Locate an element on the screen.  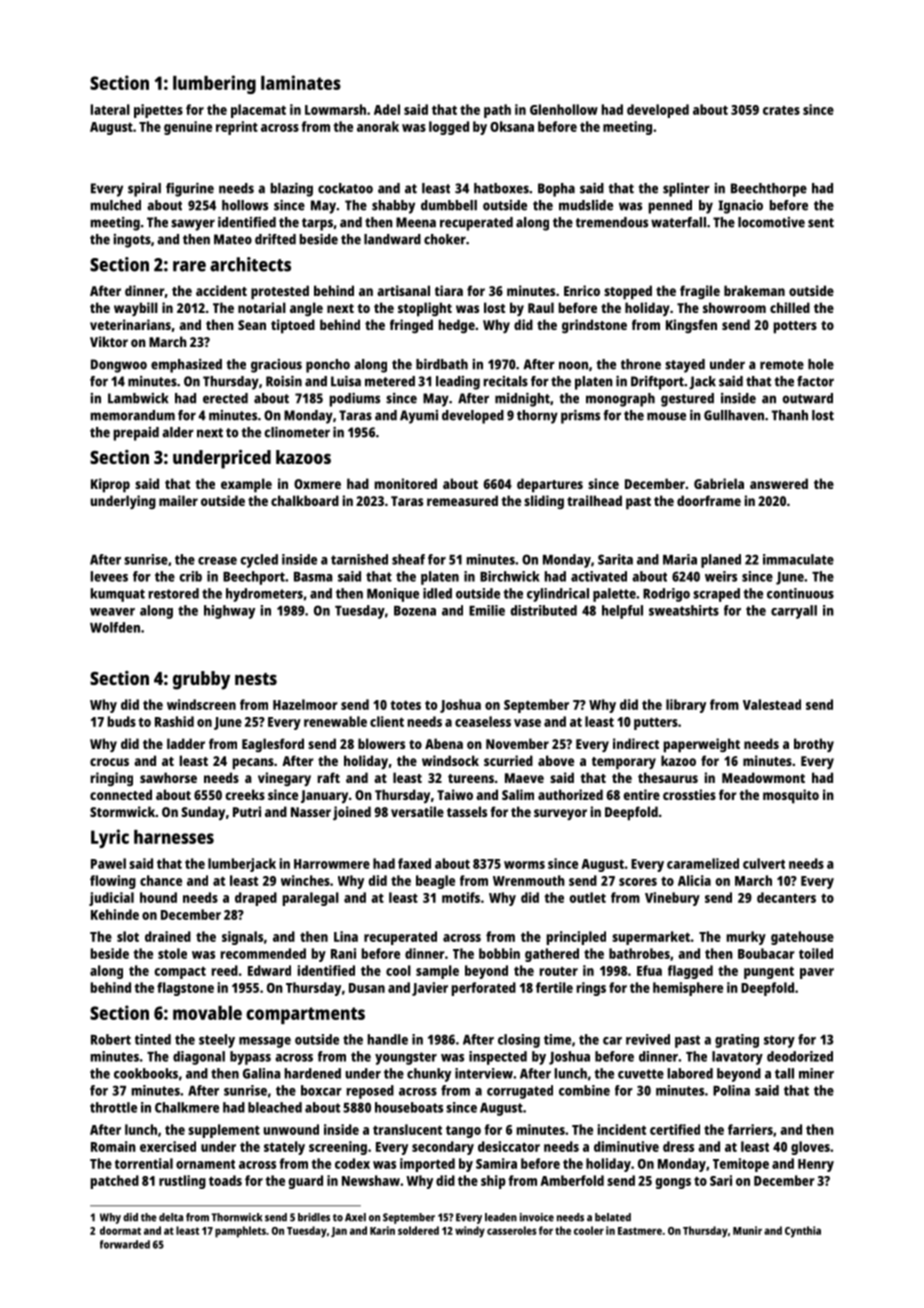
Eastmere is located at coordinates (640, 1231).
